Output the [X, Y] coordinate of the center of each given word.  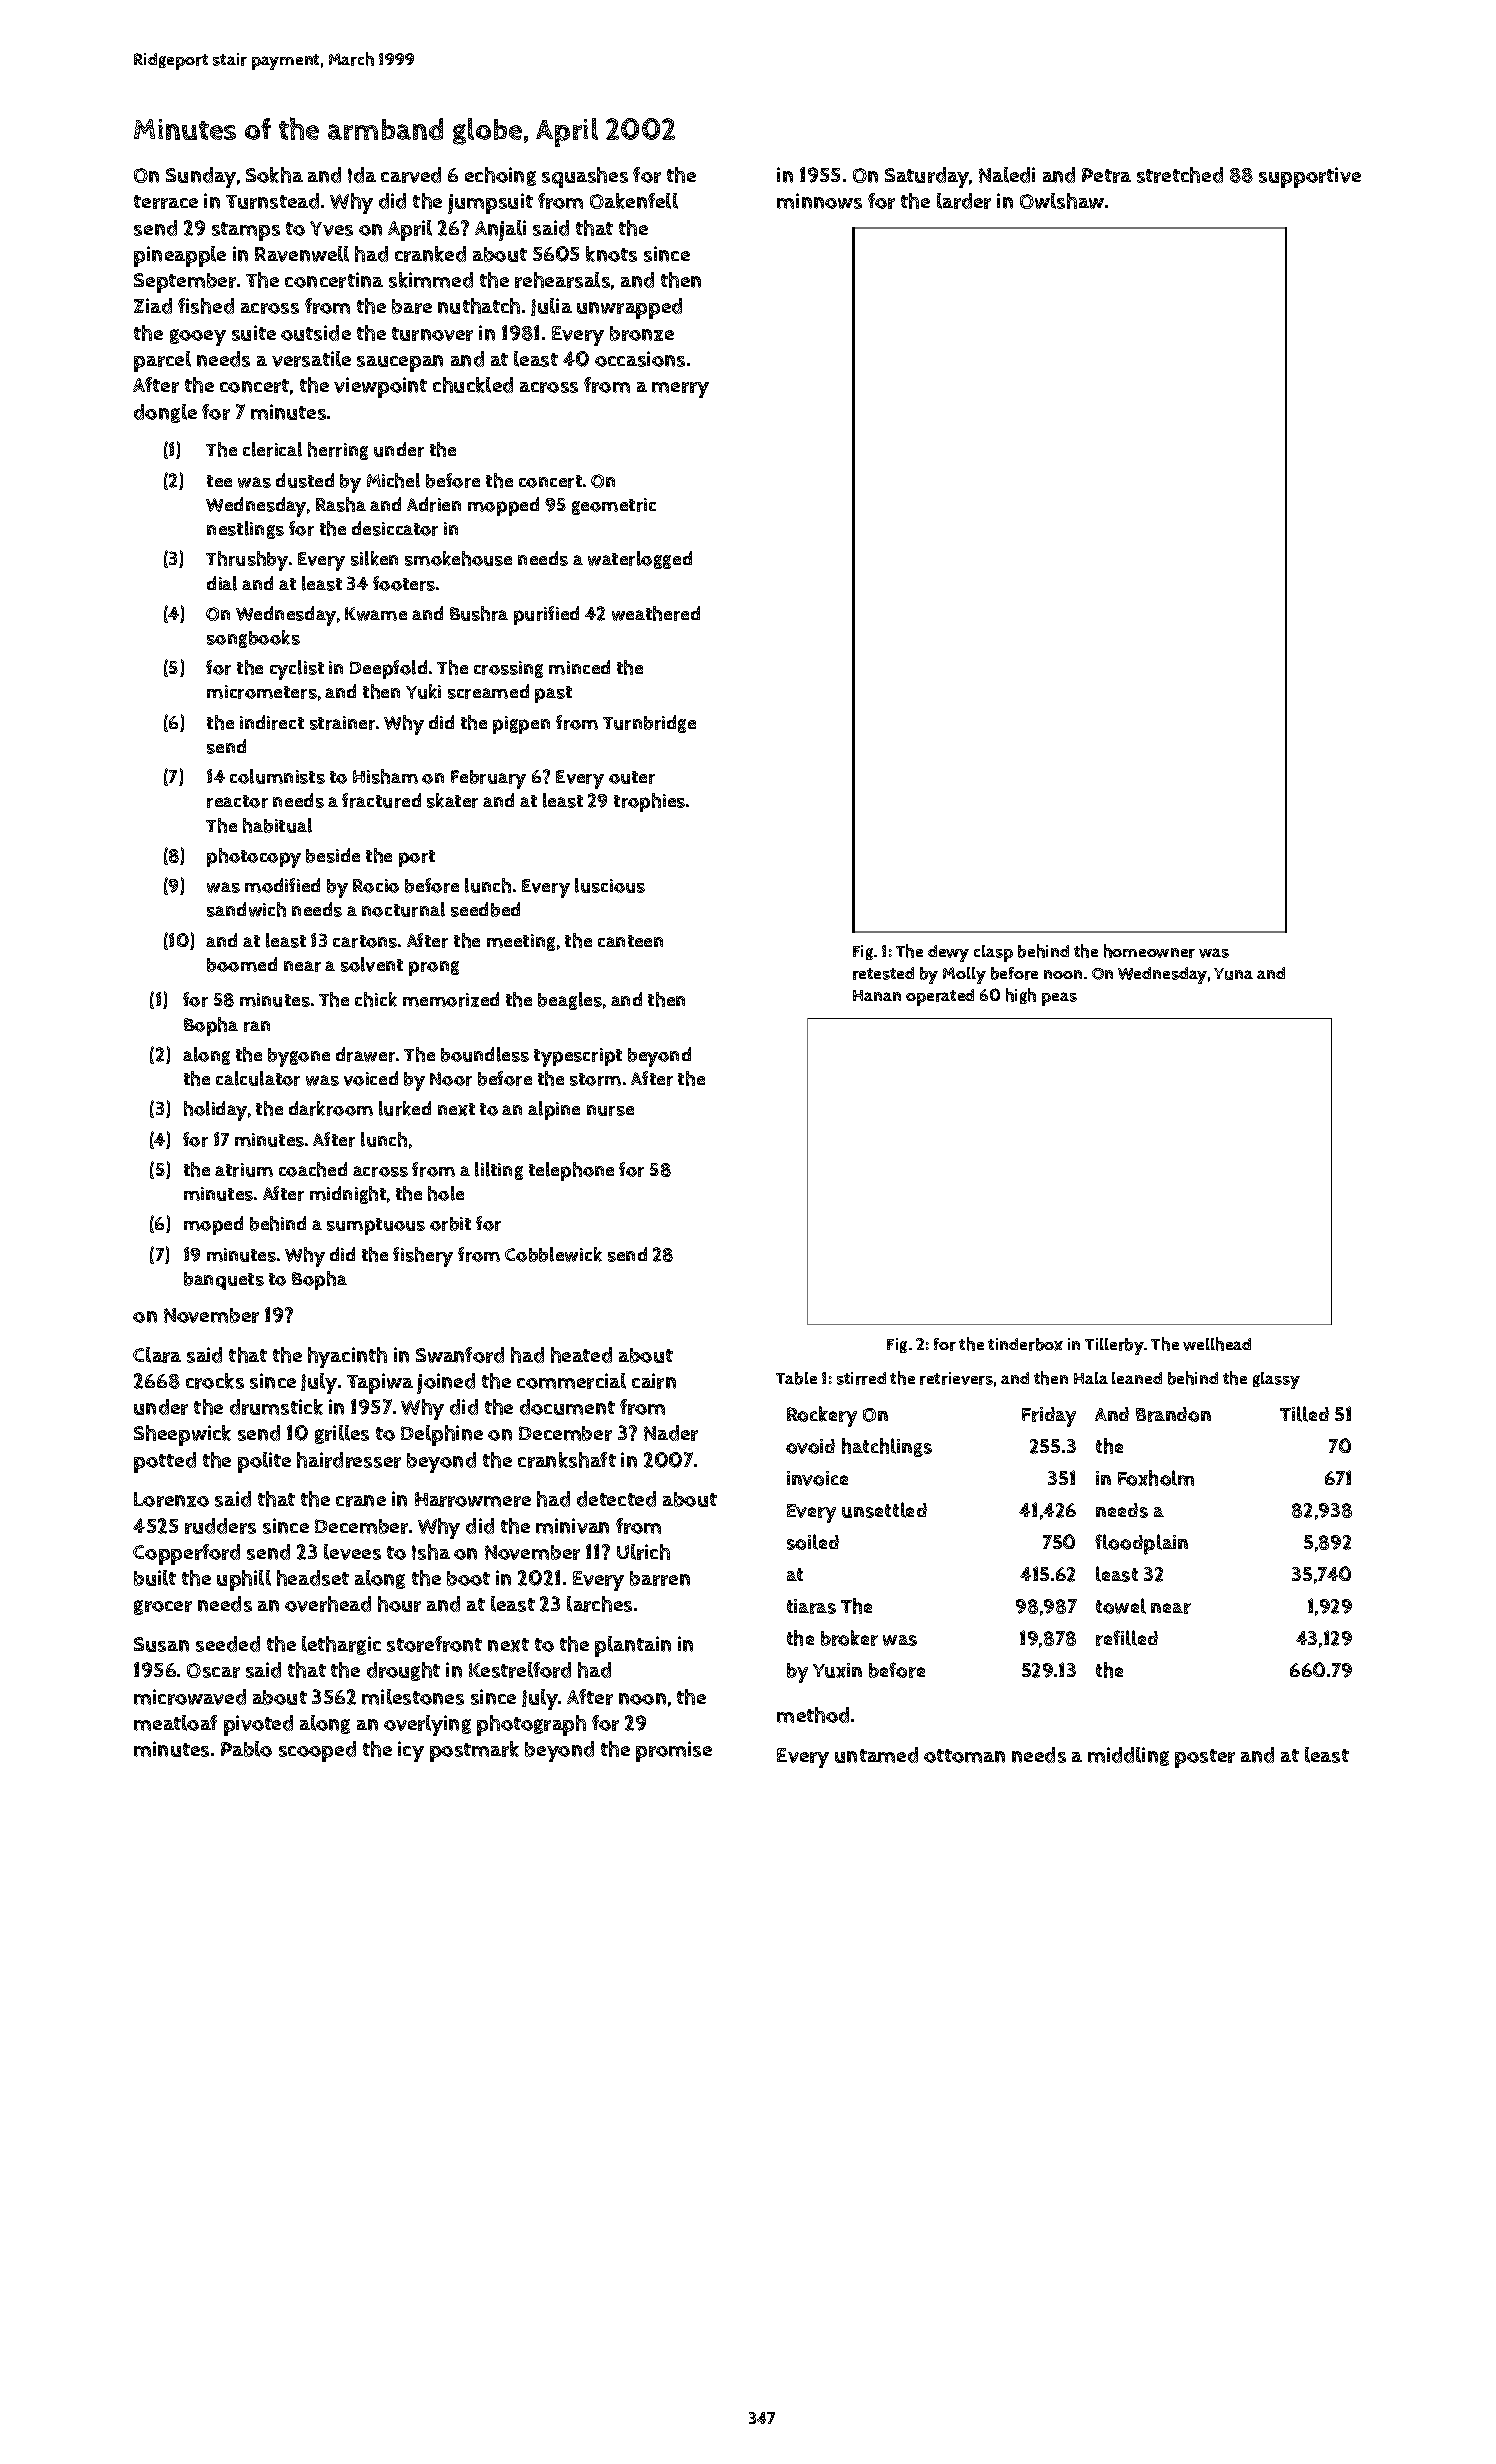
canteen [630, 941]
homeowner [1149, 951]
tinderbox [1025, 1344]
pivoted [258, 1725]
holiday [215, 1111]
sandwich [246, 909]
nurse [610, 1110]
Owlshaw [1062, 201]
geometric [614, 506]
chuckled [473, 385]
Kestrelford [520, 1670]
